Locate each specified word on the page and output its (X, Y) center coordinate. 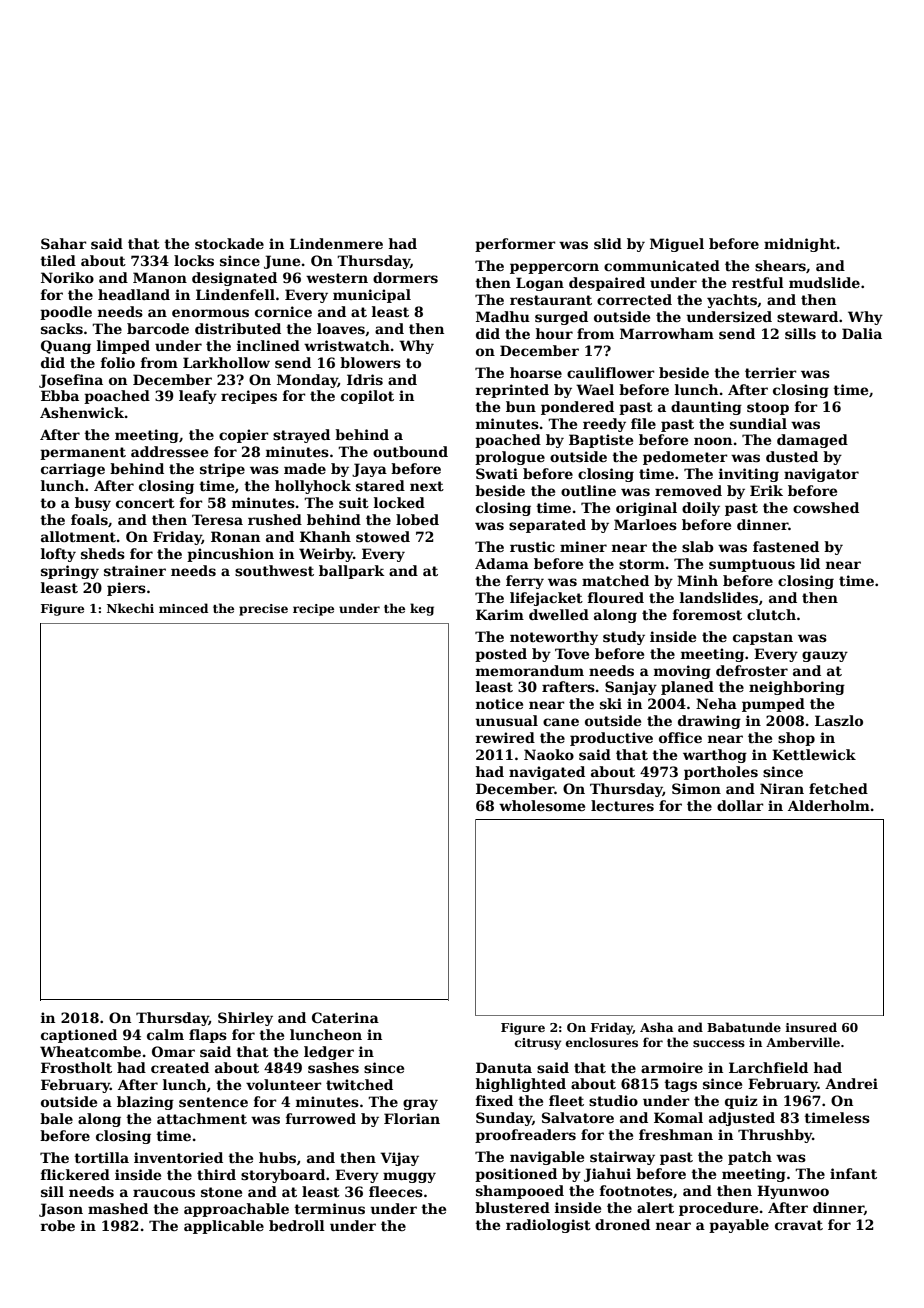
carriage (73, 470)
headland (134, 294)
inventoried (178, 1157)
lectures (622, 805)
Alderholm (829, 805)
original (646, 509)
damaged (812, 441)
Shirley (245, 1019)
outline (588, 490)
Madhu (503, 316)
